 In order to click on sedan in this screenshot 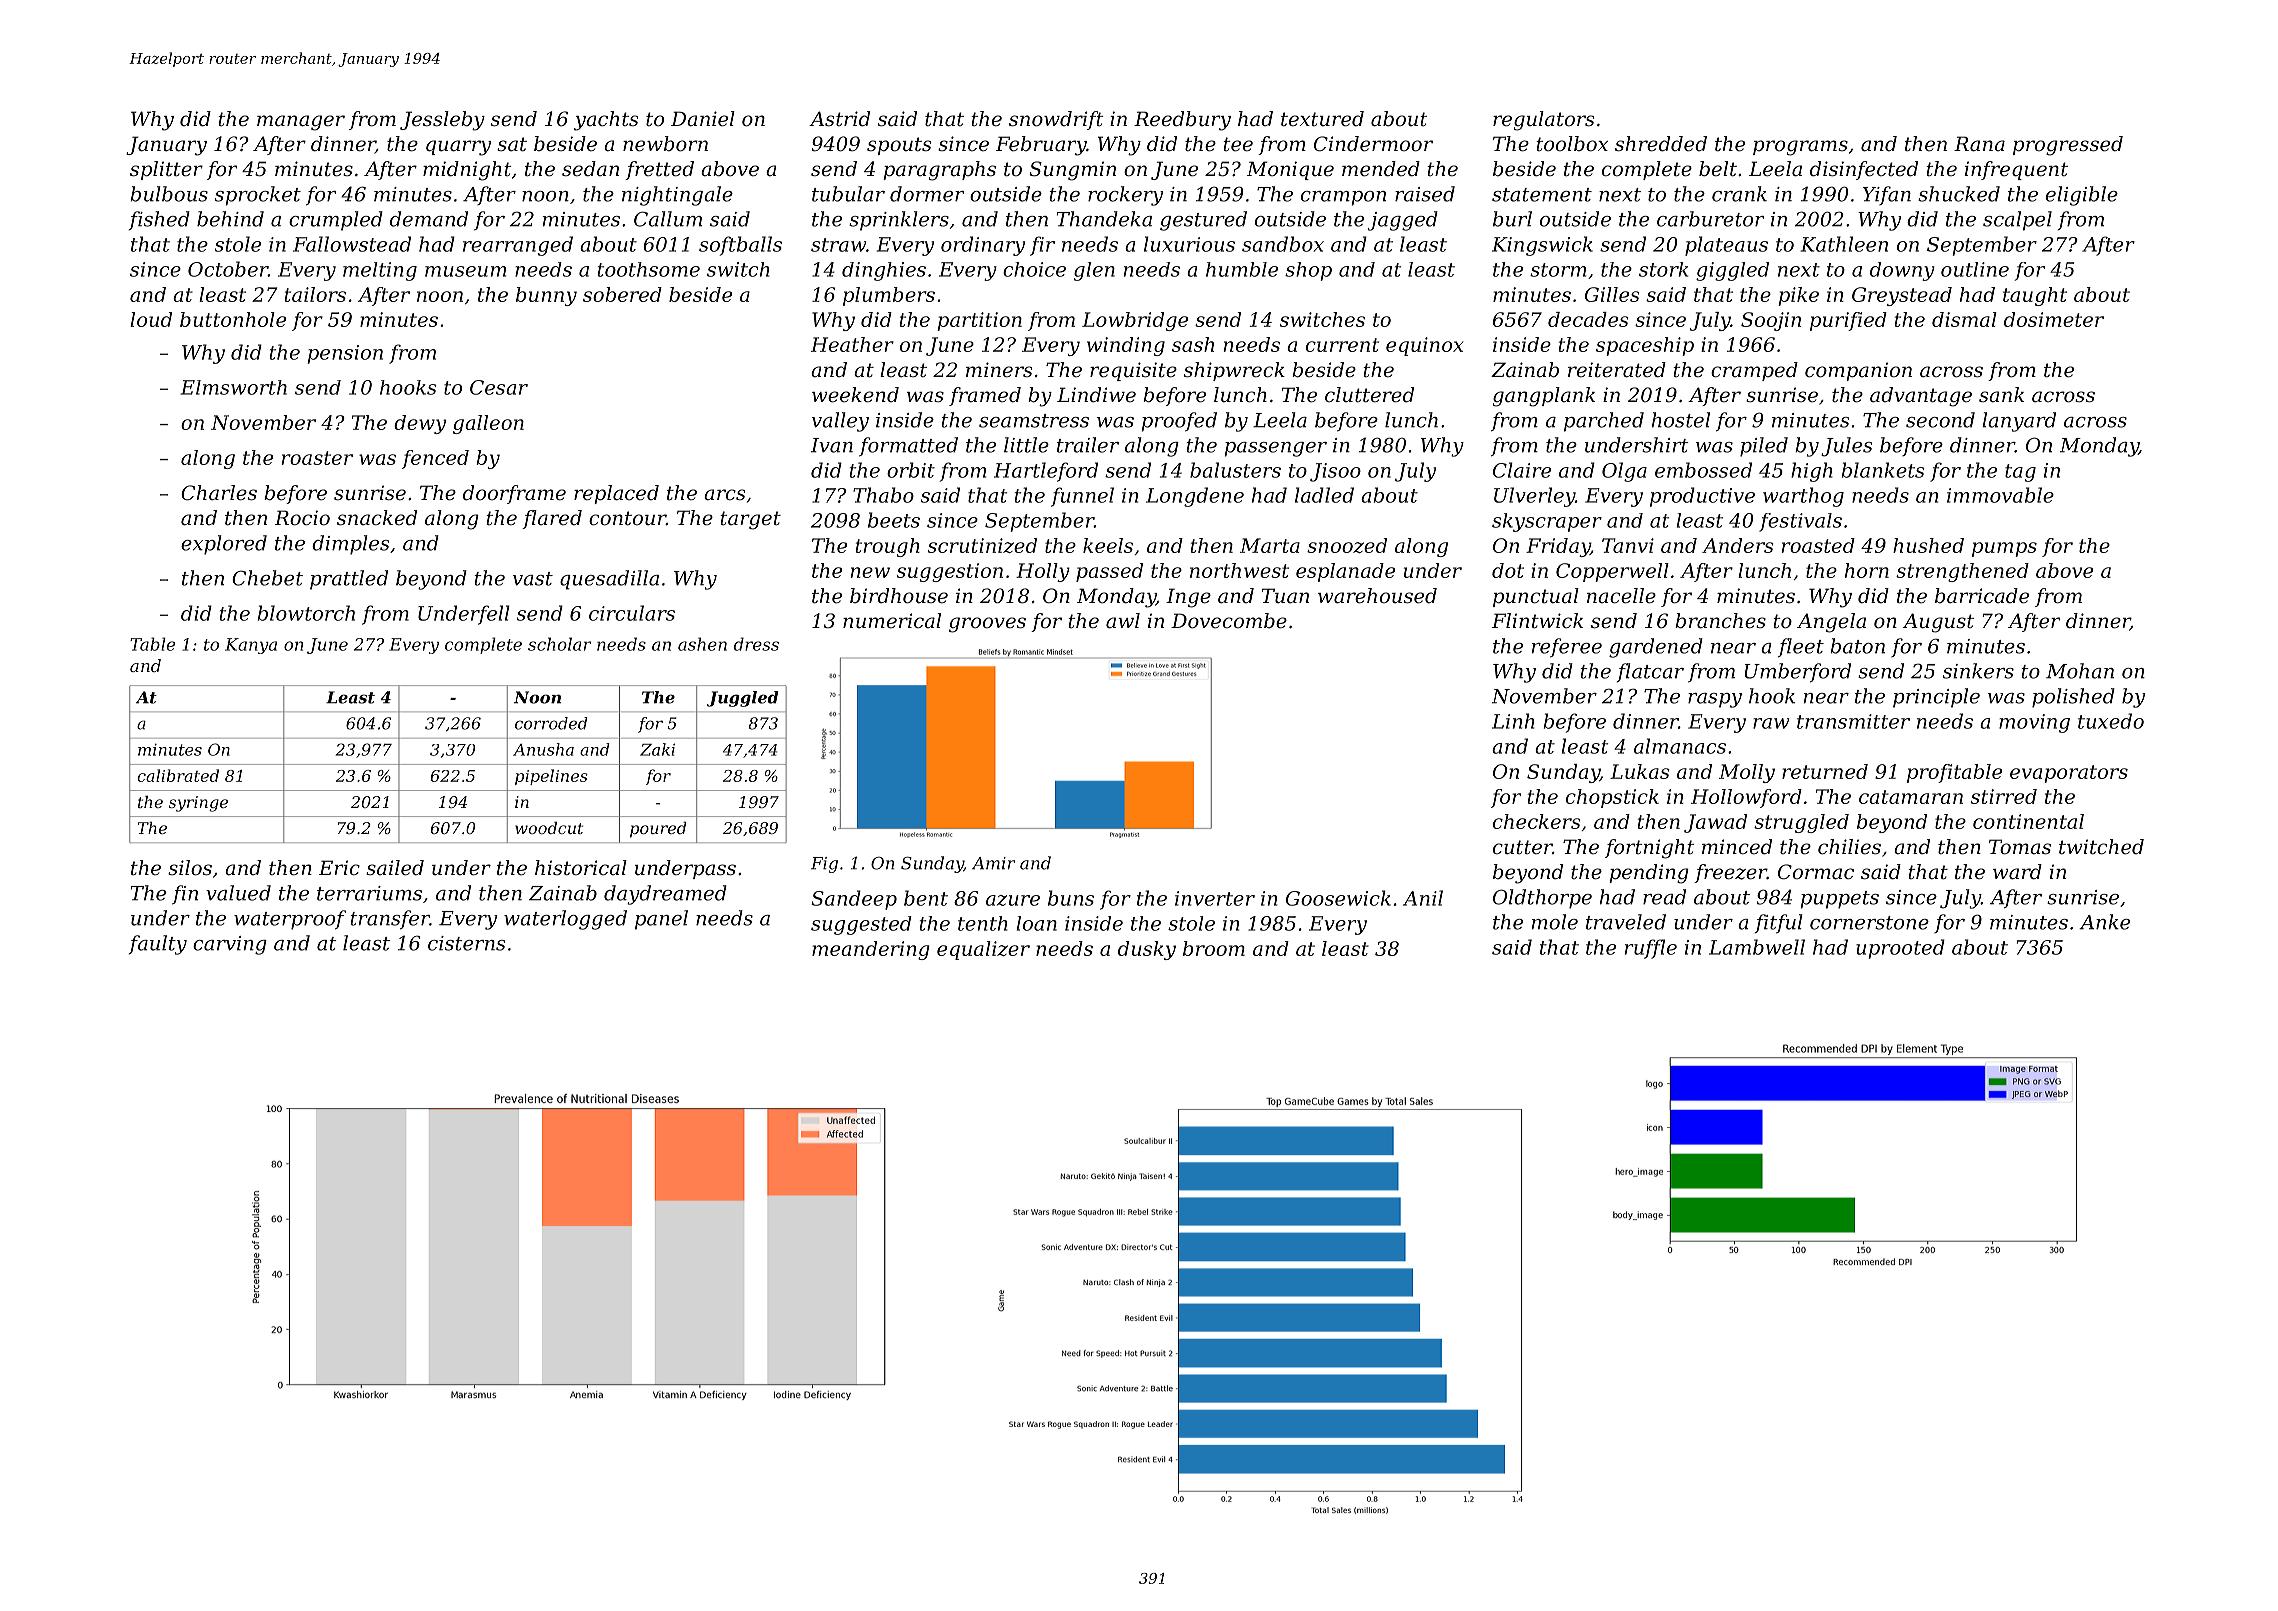, I will do `click(590, 169)`.
